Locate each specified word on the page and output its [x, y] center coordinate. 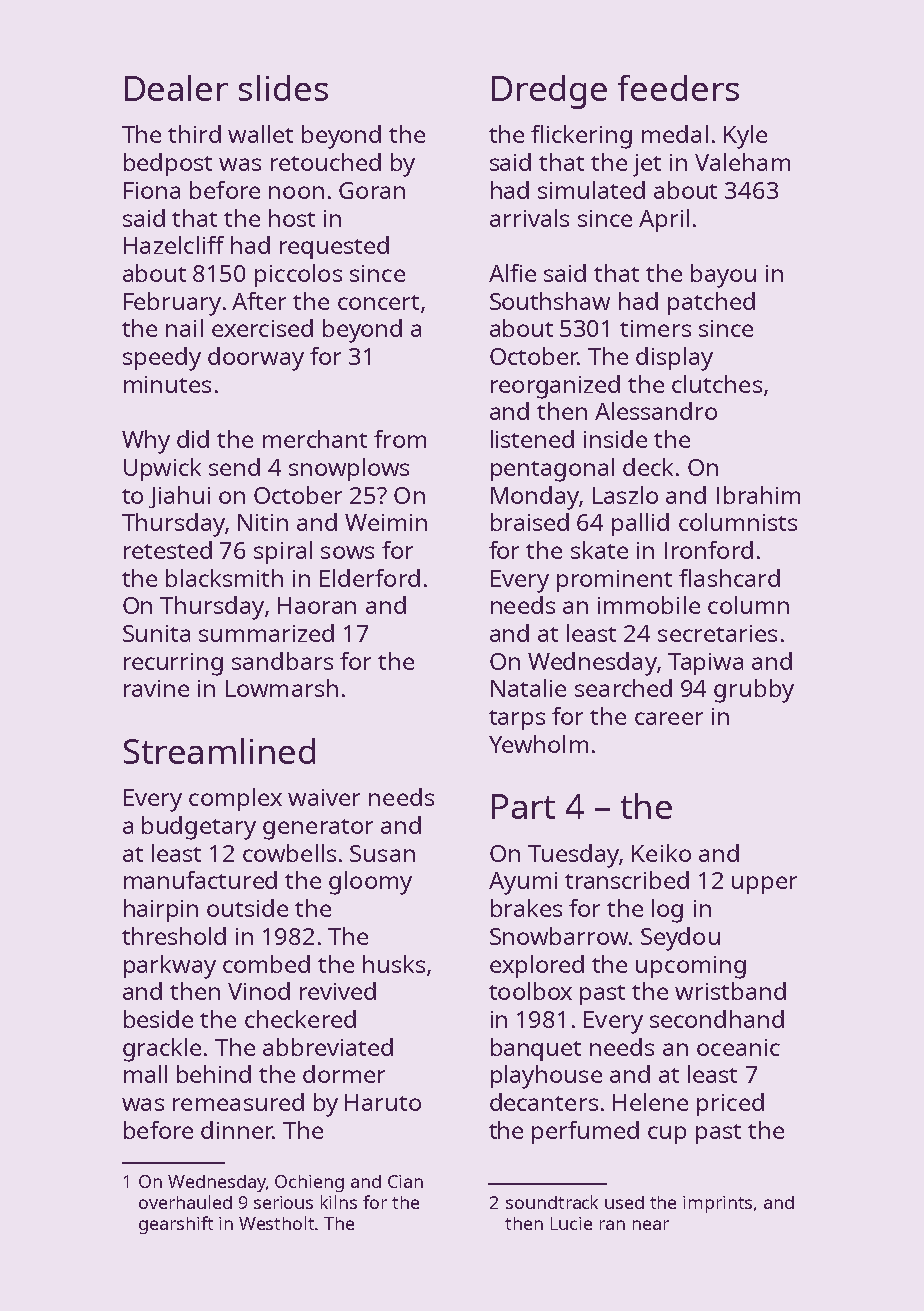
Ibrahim [758, 495]
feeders [678, 88]
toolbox [530, 991]
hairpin [161, 910]
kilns [339, 1202]
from [400, 439]
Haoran [317, 605]
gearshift [176, 1225]
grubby [754, 691]
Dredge [549, 92]
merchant [315, 439]
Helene [650, 1102]
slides [283, 88]
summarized [266, 633]
